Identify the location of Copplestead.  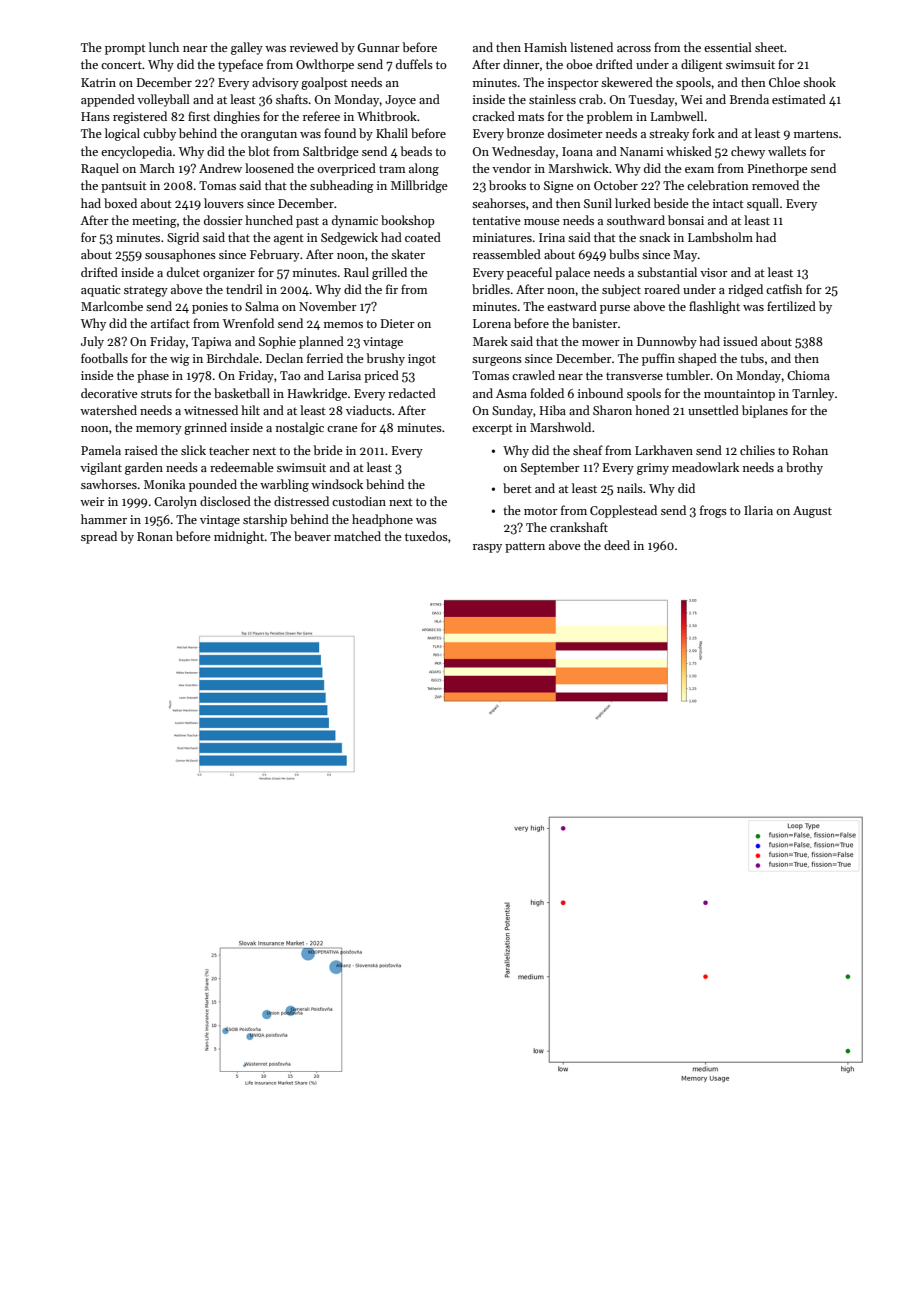
(623, 511).
